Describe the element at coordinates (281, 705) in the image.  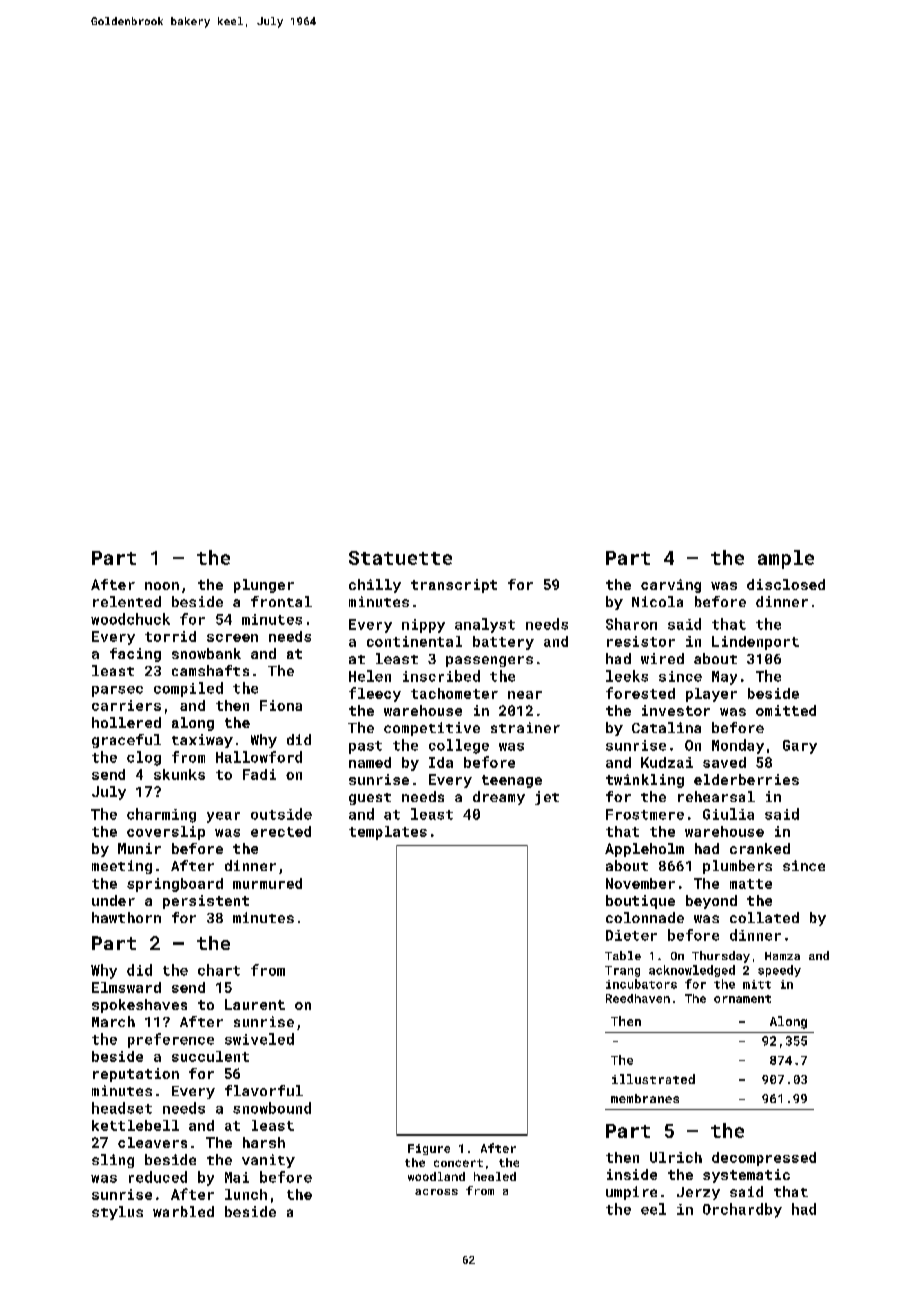
I see `Fiona` at that location.
